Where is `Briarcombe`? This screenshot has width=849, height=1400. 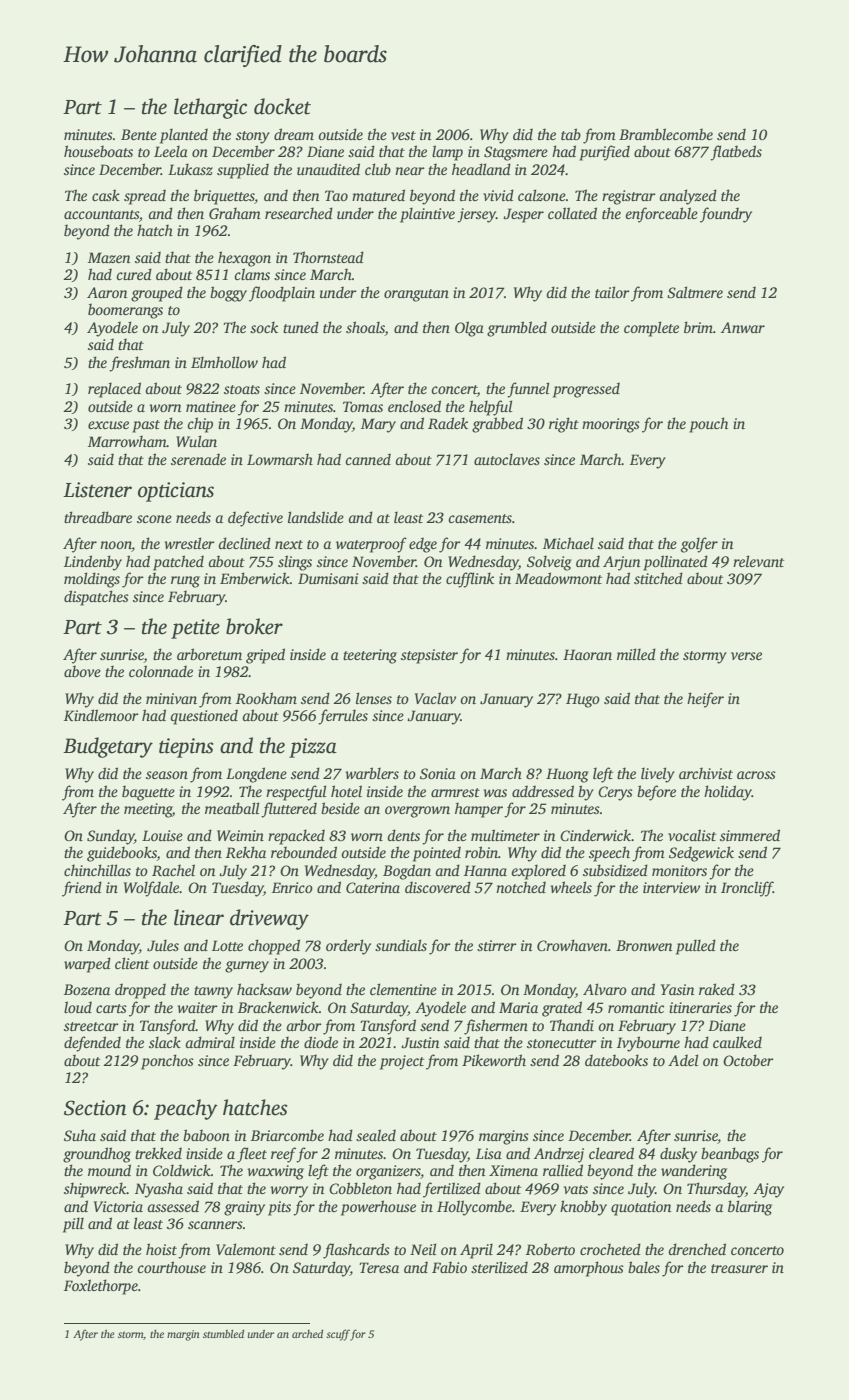
Briarcombe is located at coordinates (287, 1135).
